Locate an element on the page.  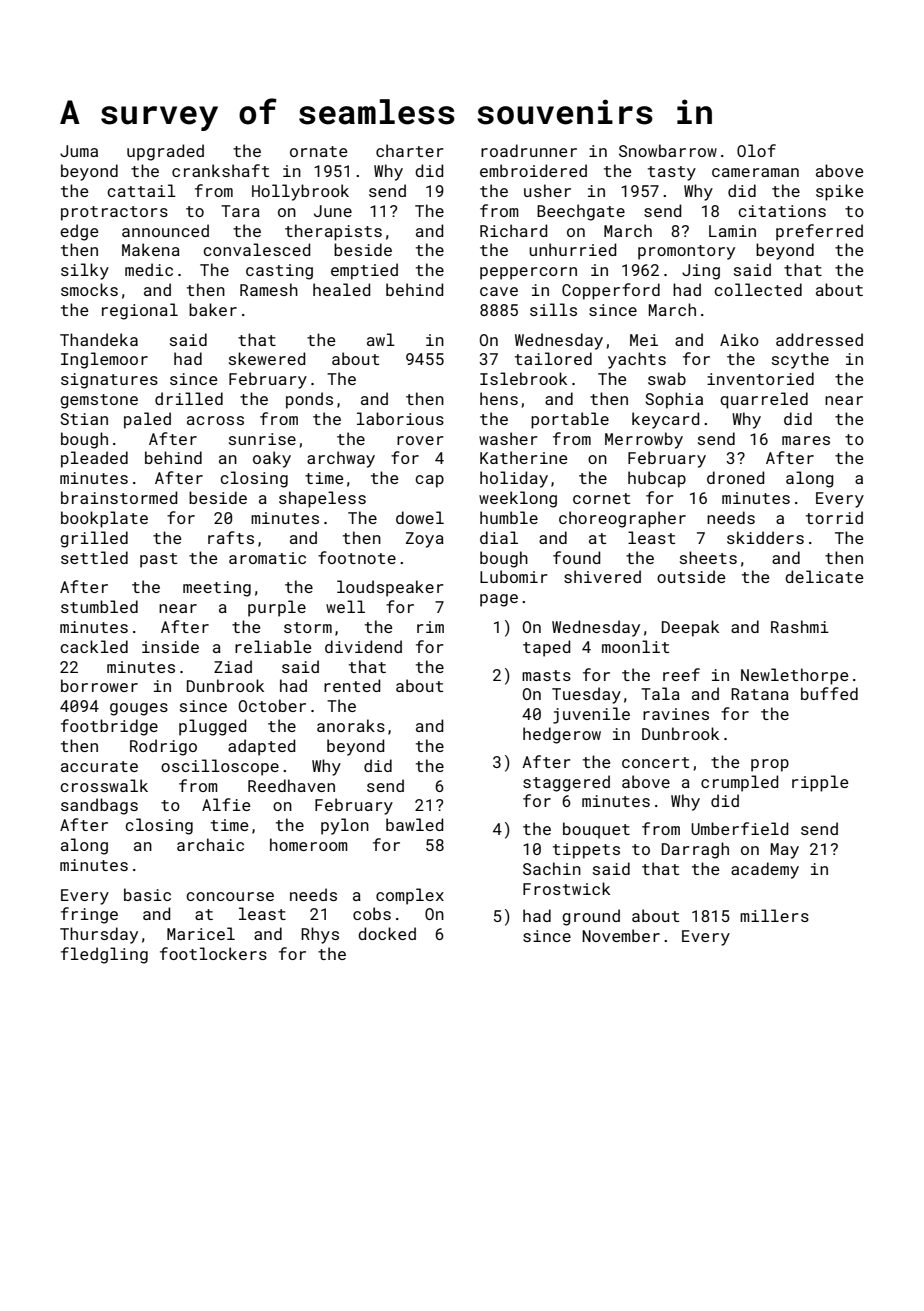
sheets is located at coordinates (708, 557).
